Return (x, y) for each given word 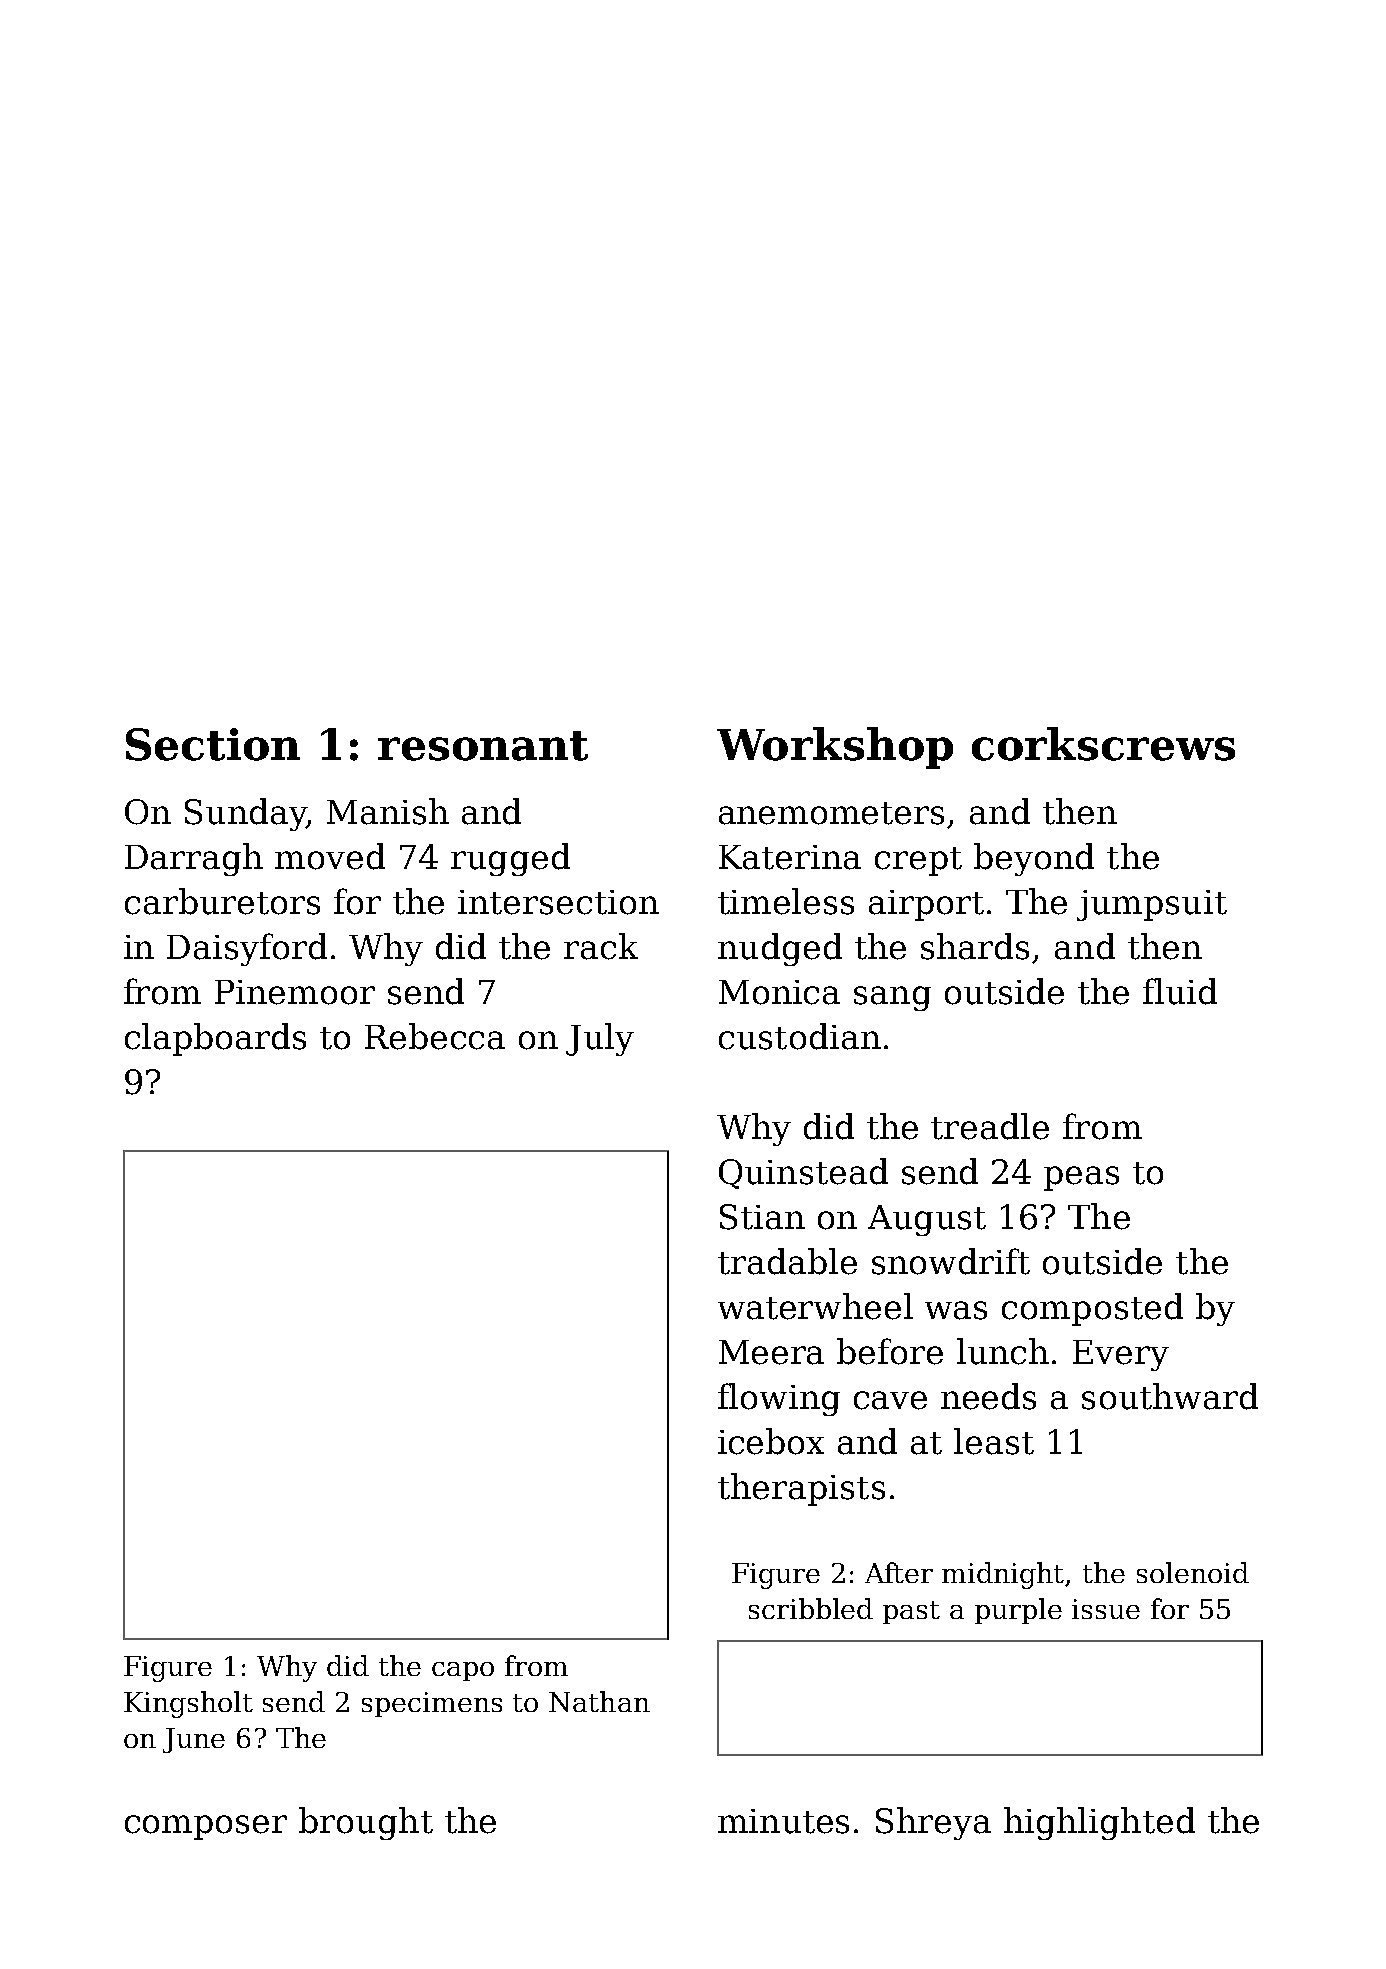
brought (366, 1823)
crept (918, 861)
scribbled (811, 1608)
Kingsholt (188, 1704)
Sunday (246, 814)
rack (601, 946)
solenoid (1193, 1572)
